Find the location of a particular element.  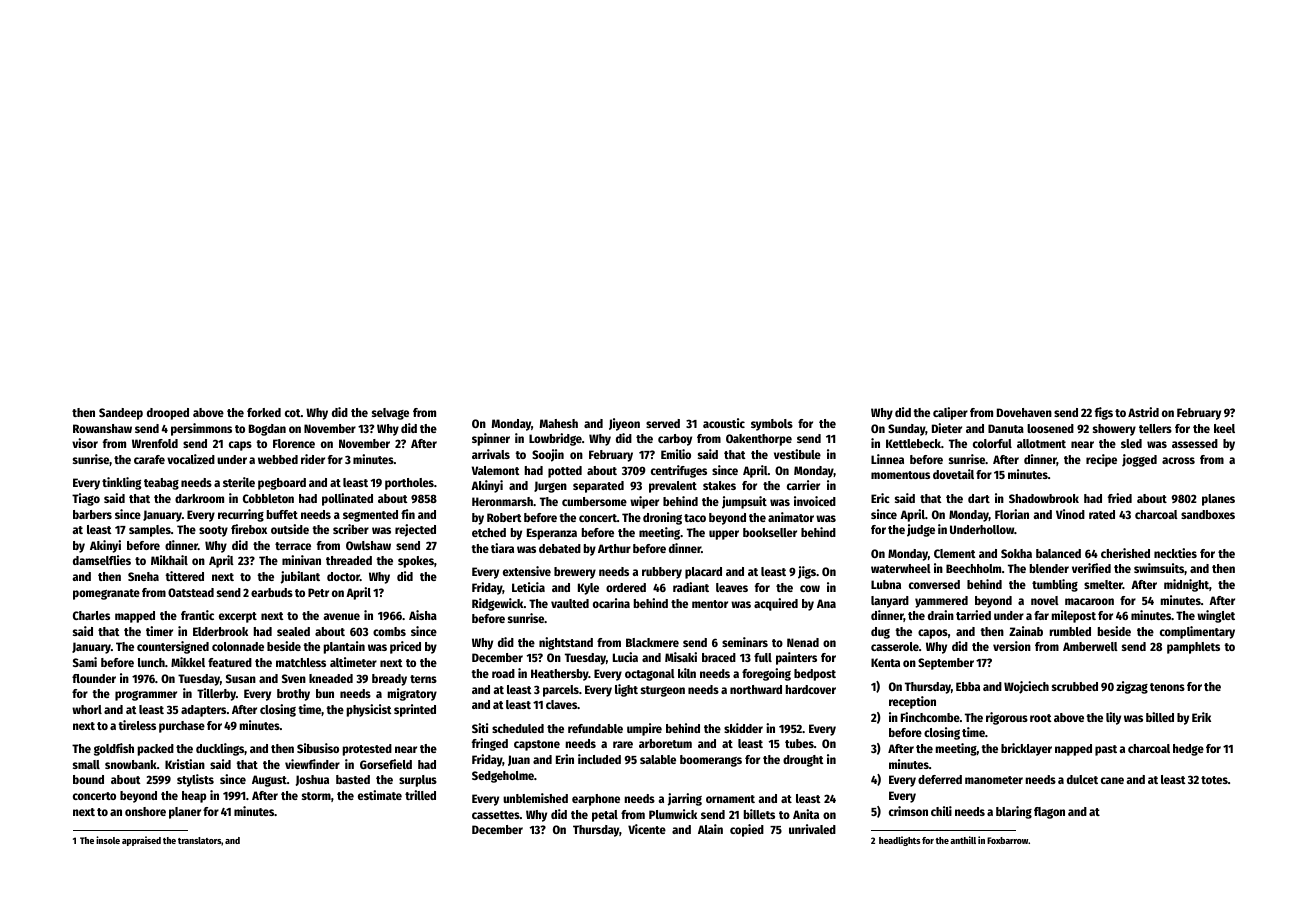

translators is located at coordinates (199, 840).
